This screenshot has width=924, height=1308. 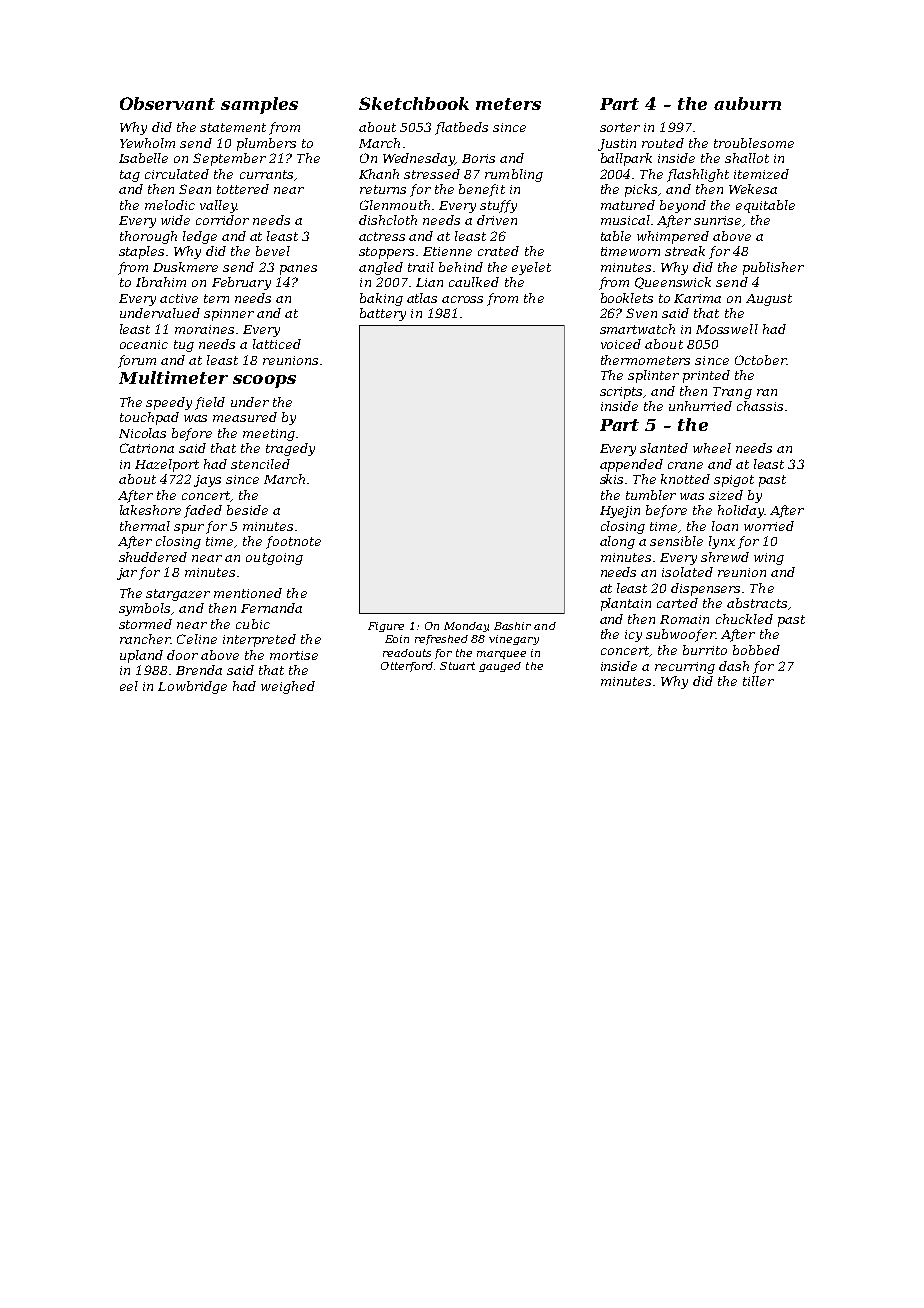 I want to click on scoops, so click(x=264, y=381).
